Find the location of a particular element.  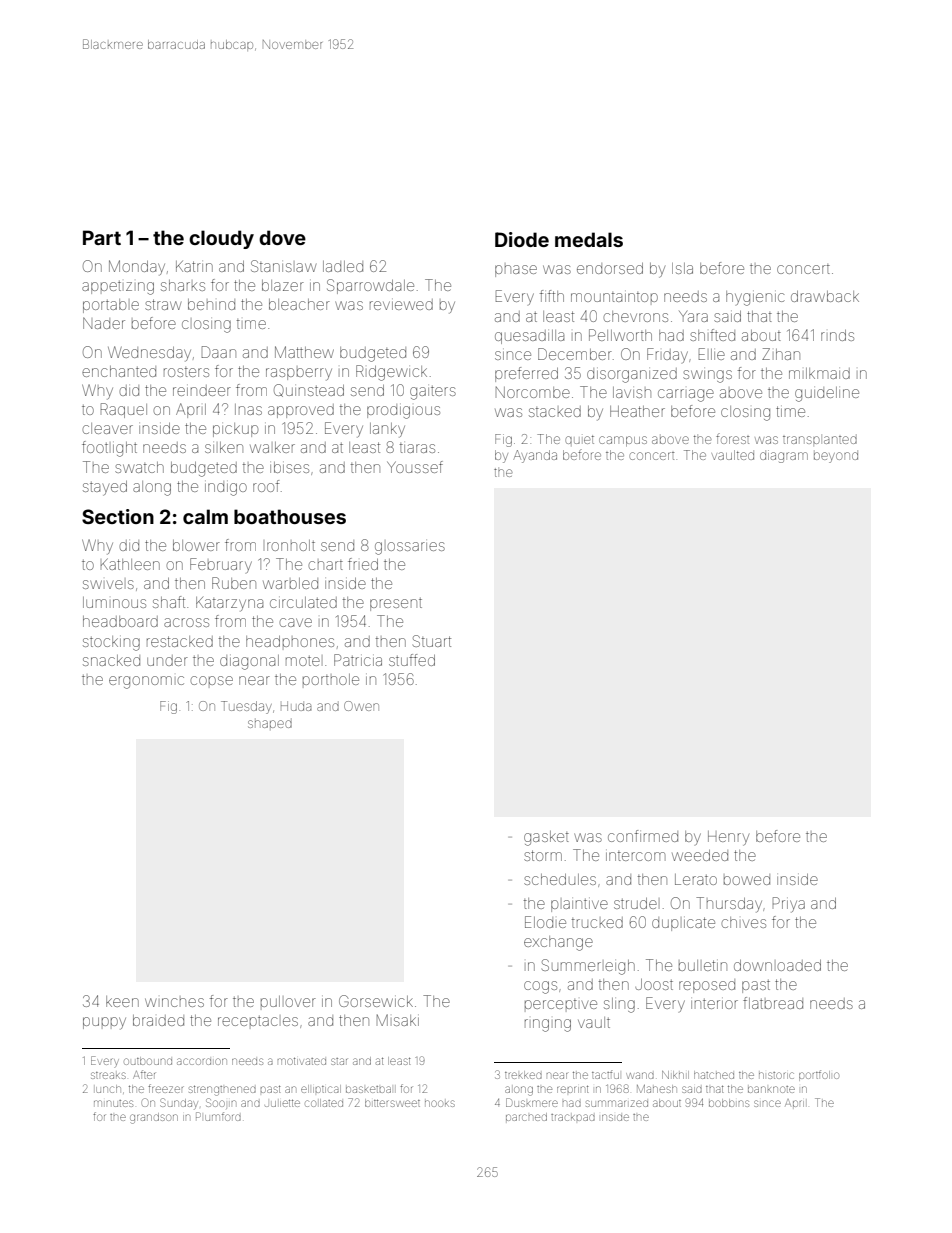

historic is located at coordinates (776, 1075).
